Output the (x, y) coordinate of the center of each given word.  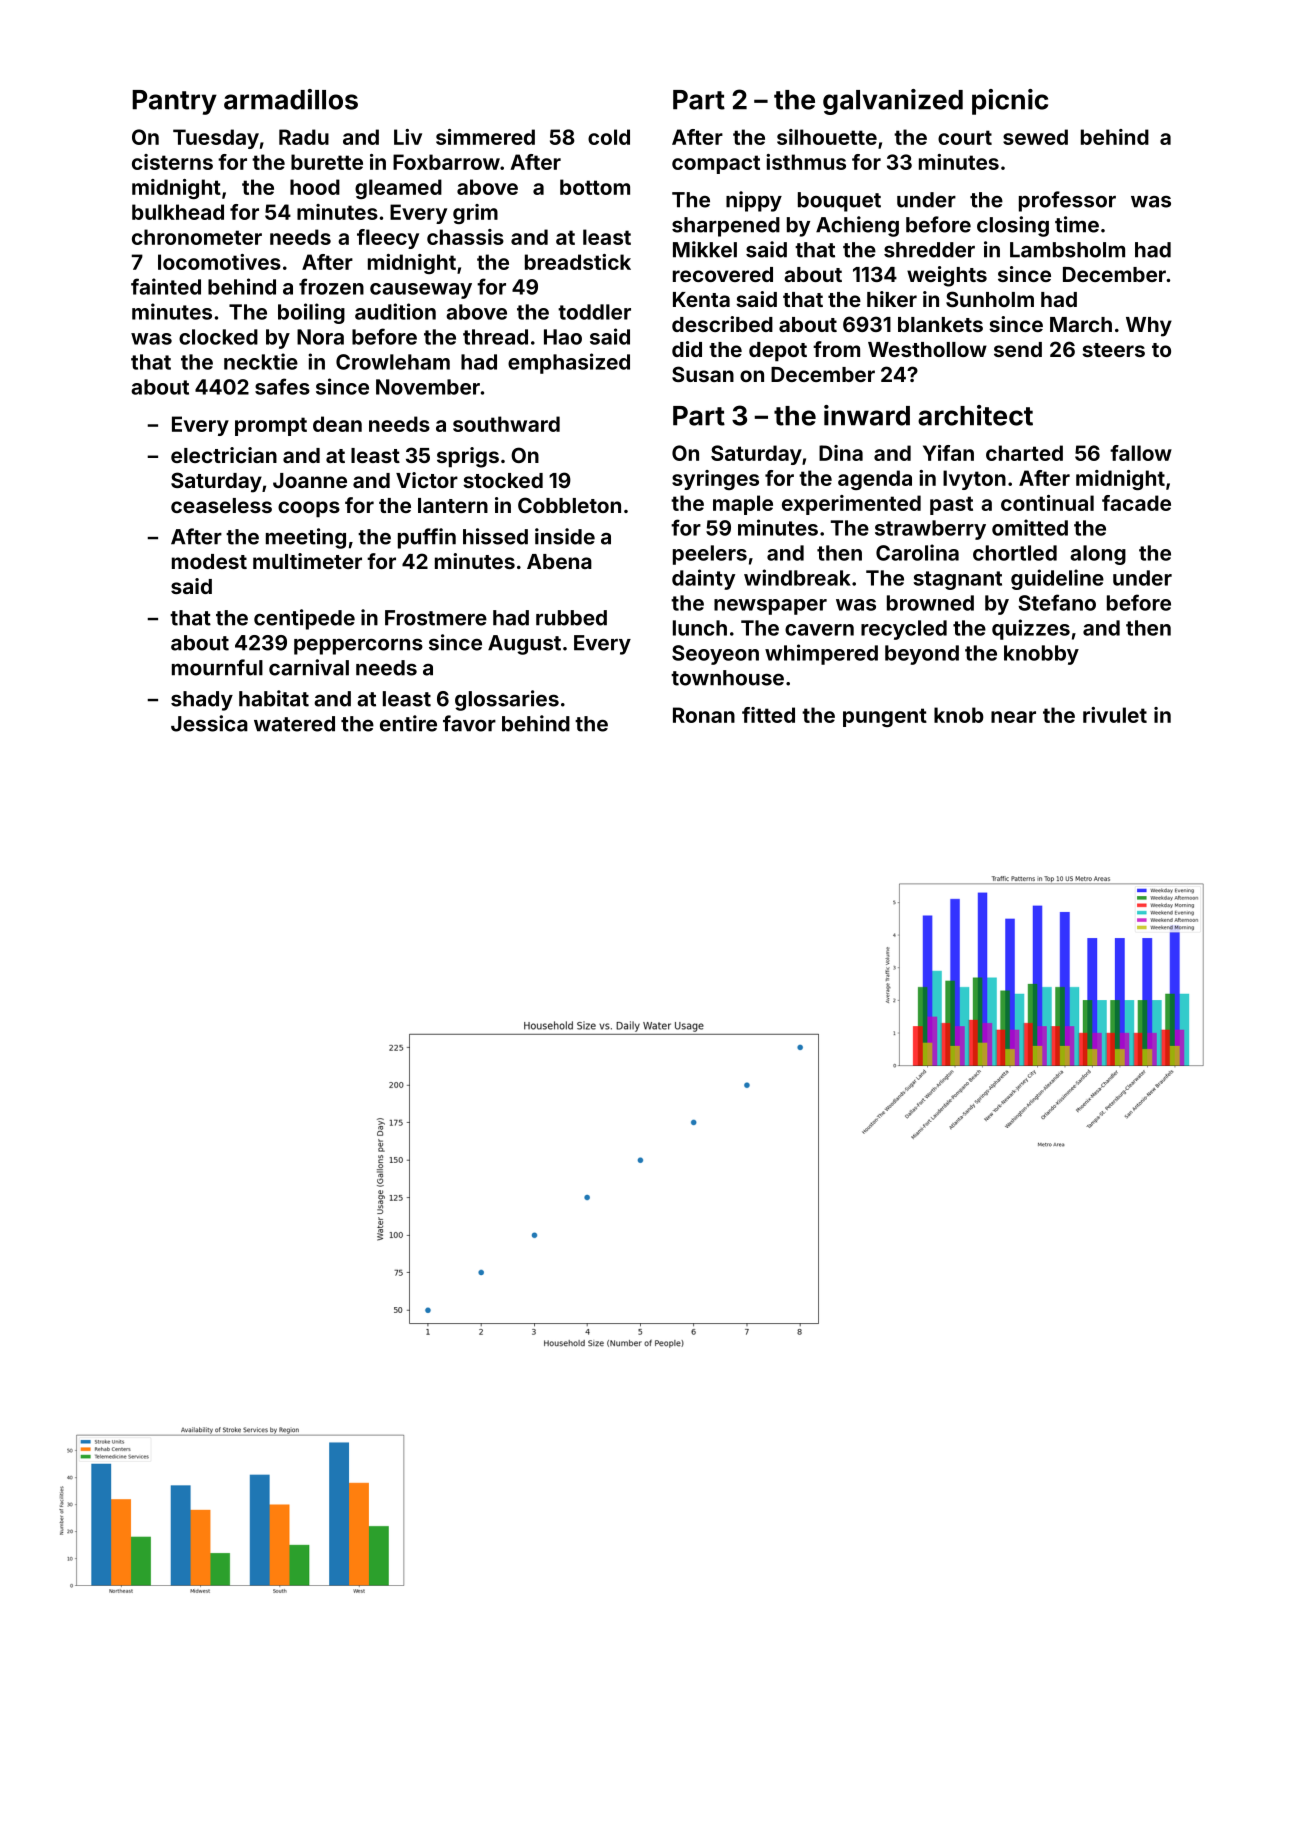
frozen (331, 286)
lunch (700, 628)
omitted (1030, 527)
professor (1067, 201)
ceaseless (221, 505)
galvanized (893, 102)
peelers (710, 555)
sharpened (726, 227)
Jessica (209, 723)
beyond (922, 655)
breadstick (578, 262)
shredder (929, 250)
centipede (304, 619)
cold (609, 137)
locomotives (219, 262)
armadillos (291, 99)
